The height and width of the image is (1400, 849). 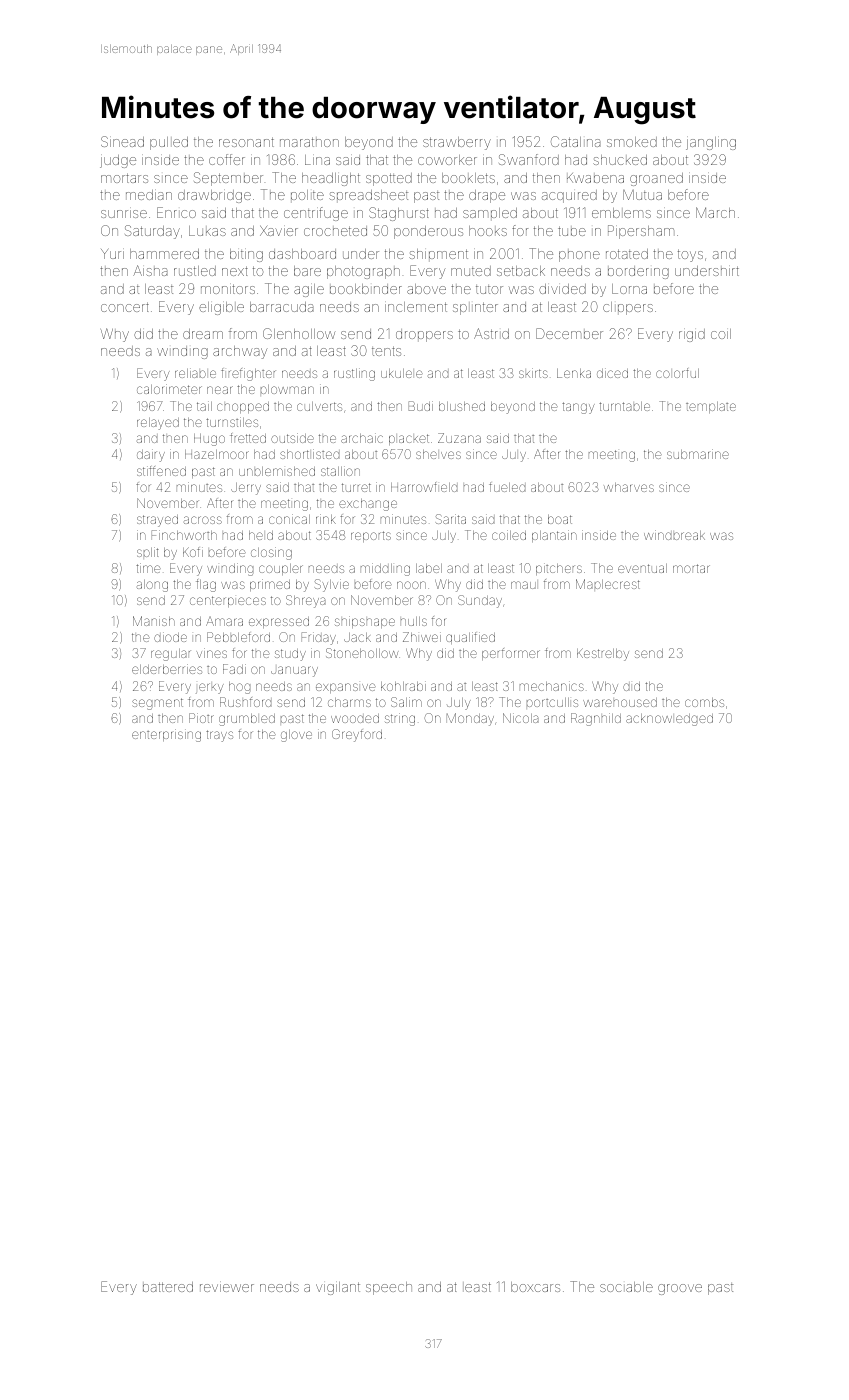 What do you see at coordinates (169, 143) in the image?
I see `pulled` at bounding box center [169, 143].
